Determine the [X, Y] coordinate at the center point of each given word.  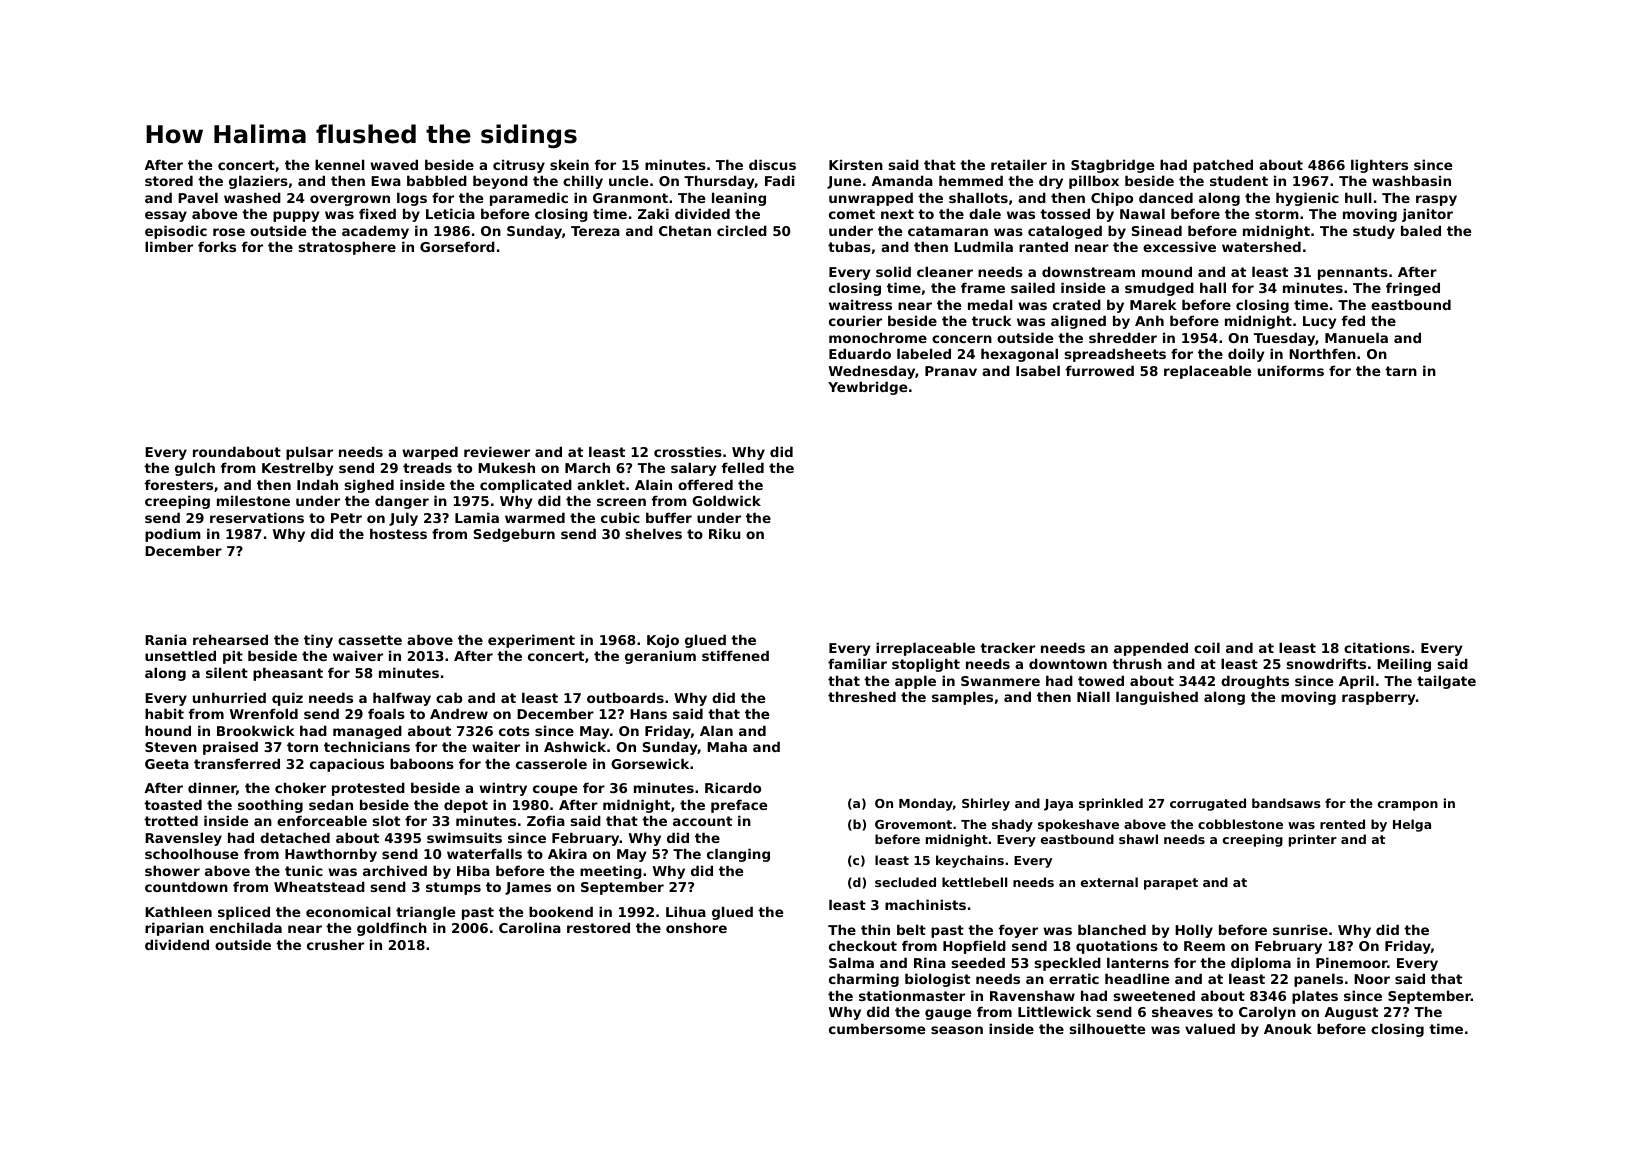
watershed [1261, 246]
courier [855, 320]
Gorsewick [650, 763]
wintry [503, 789]
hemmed [971, 180]
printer [1313, 840]
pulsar [309, 453]
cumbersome [877, 1028]
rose [229, 232]
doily [1246, 355]
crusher [335, 944]
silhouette [1107, 1028]
